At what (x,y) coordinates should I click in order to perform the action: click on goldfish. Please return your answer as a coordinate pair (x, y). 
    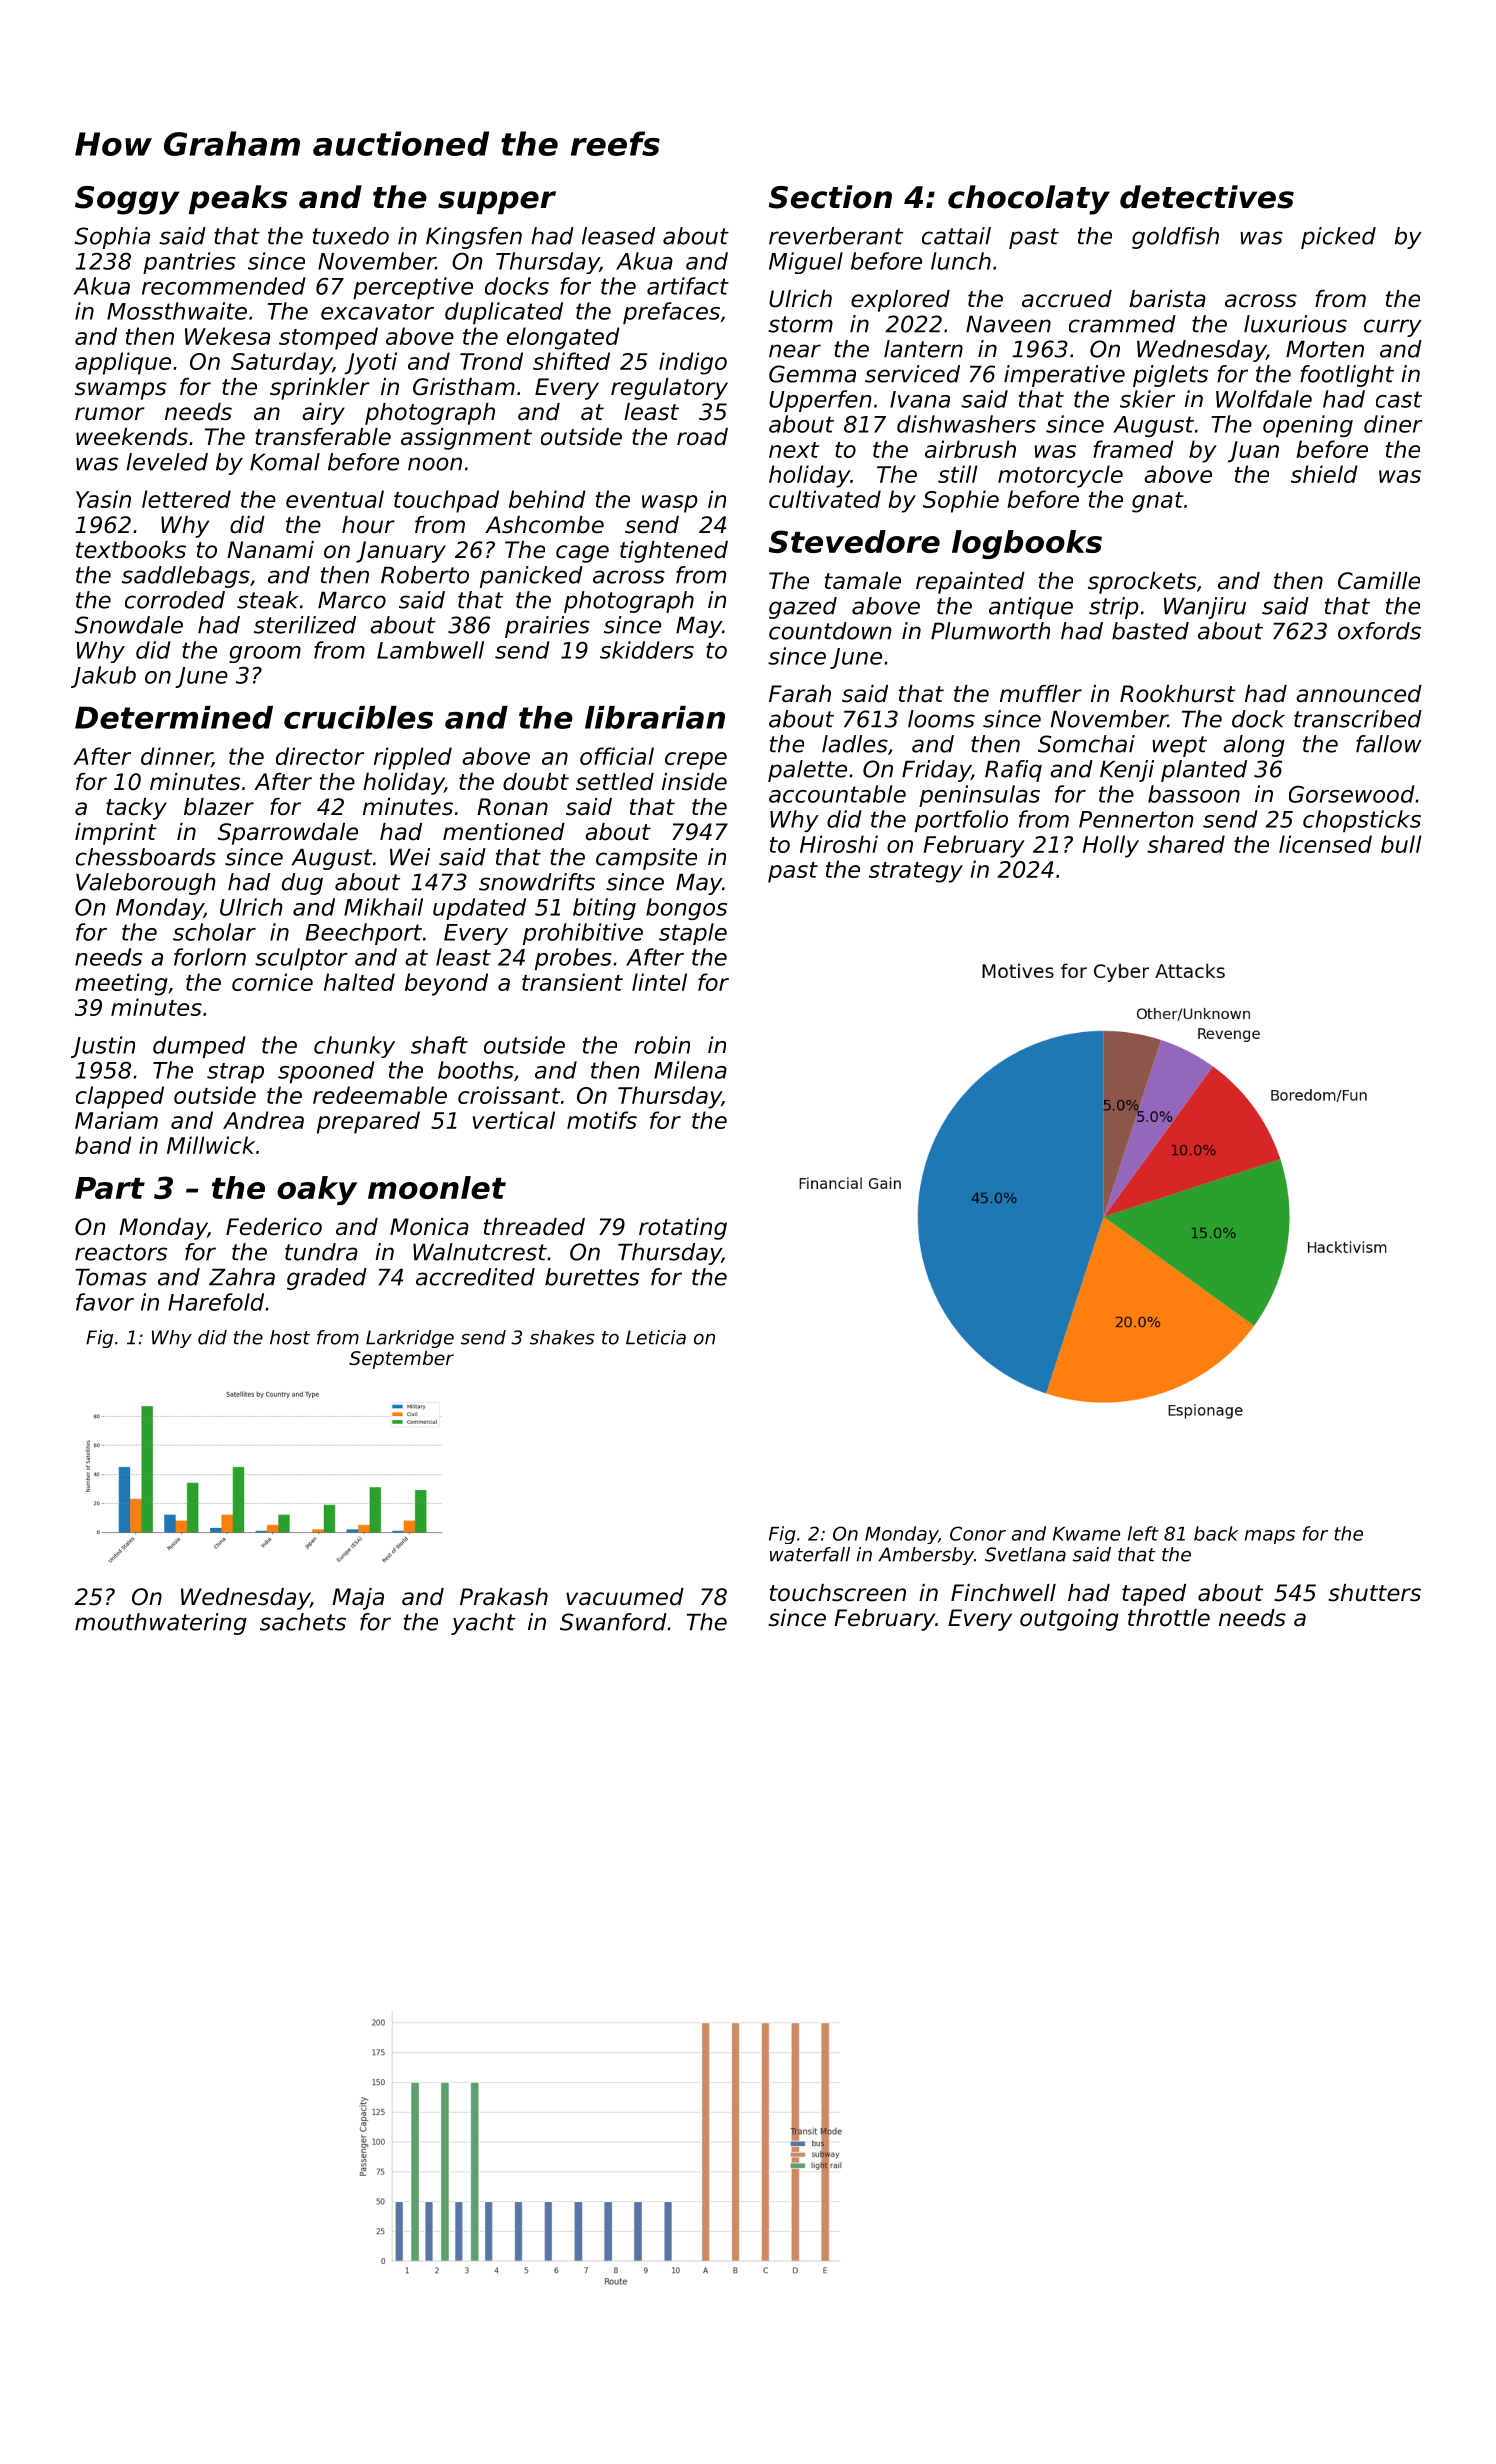
    Looking at the image, I should click on (1175, 238).
